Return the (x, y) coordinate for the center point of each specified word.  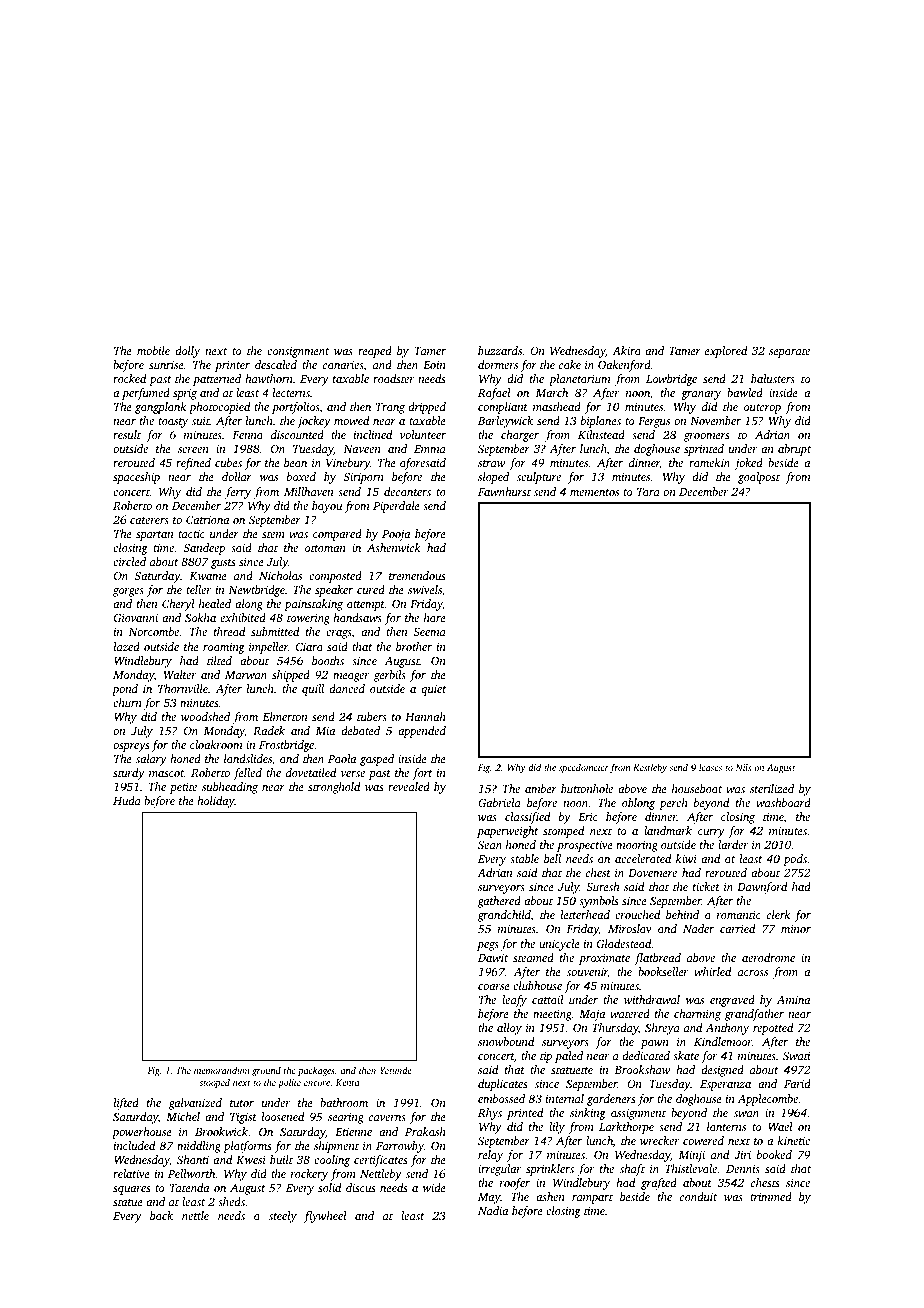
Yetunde (395, 1070)
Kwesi (251, 1160)
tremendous (417, 575)
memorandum (222, 1070)
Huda (127, 800)
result (127, 434)
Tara (648, 492)
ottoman (325, 548)
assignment (638, 1114)
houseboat (697, 788)
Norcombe (154, 631)
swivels (425, 589)
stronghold (334, 788)
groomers (707, 437)
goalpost (759, 478)
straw (491, 463)
